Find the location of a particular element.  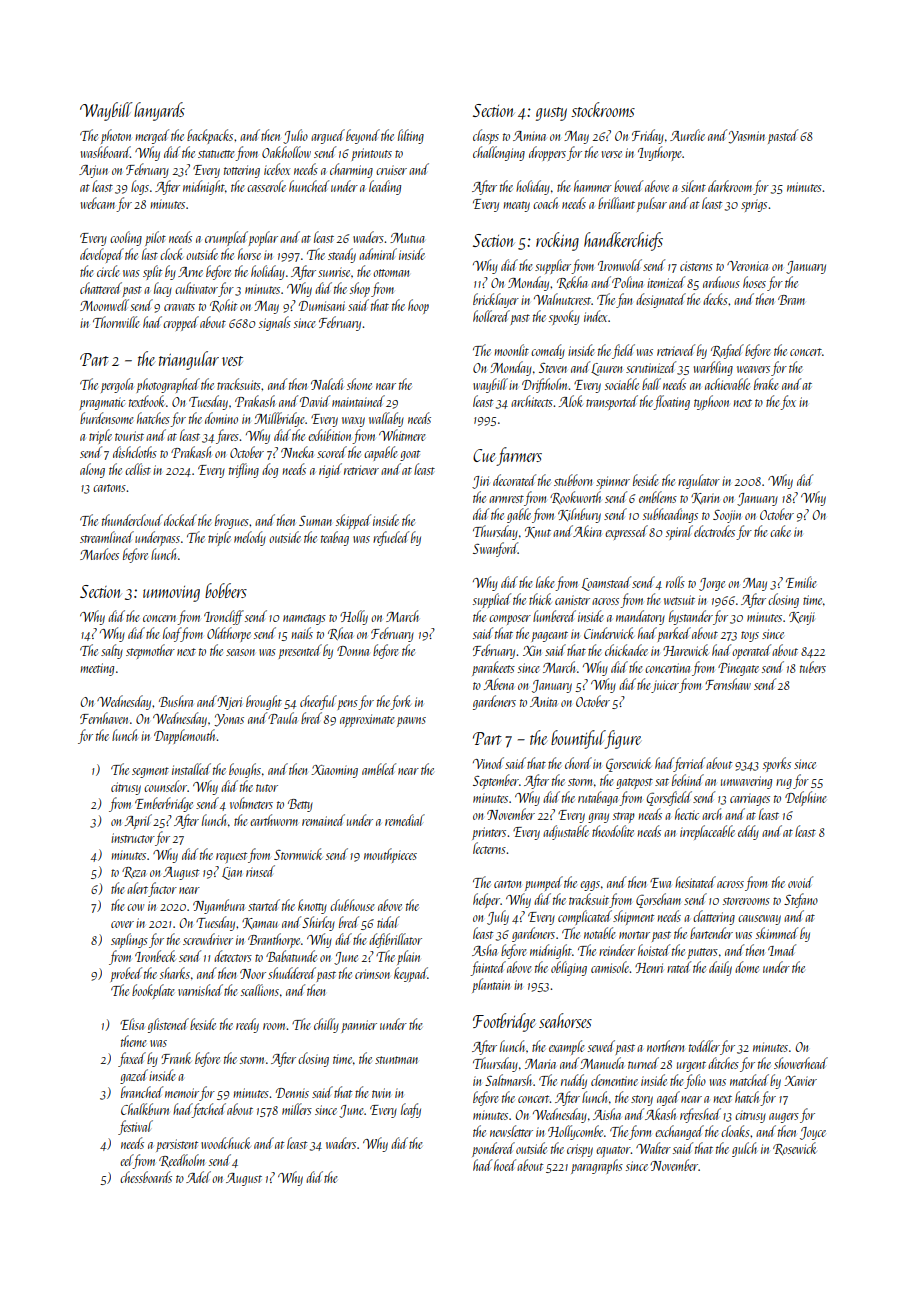

newsletter is located at coordinates (511, 1131).
